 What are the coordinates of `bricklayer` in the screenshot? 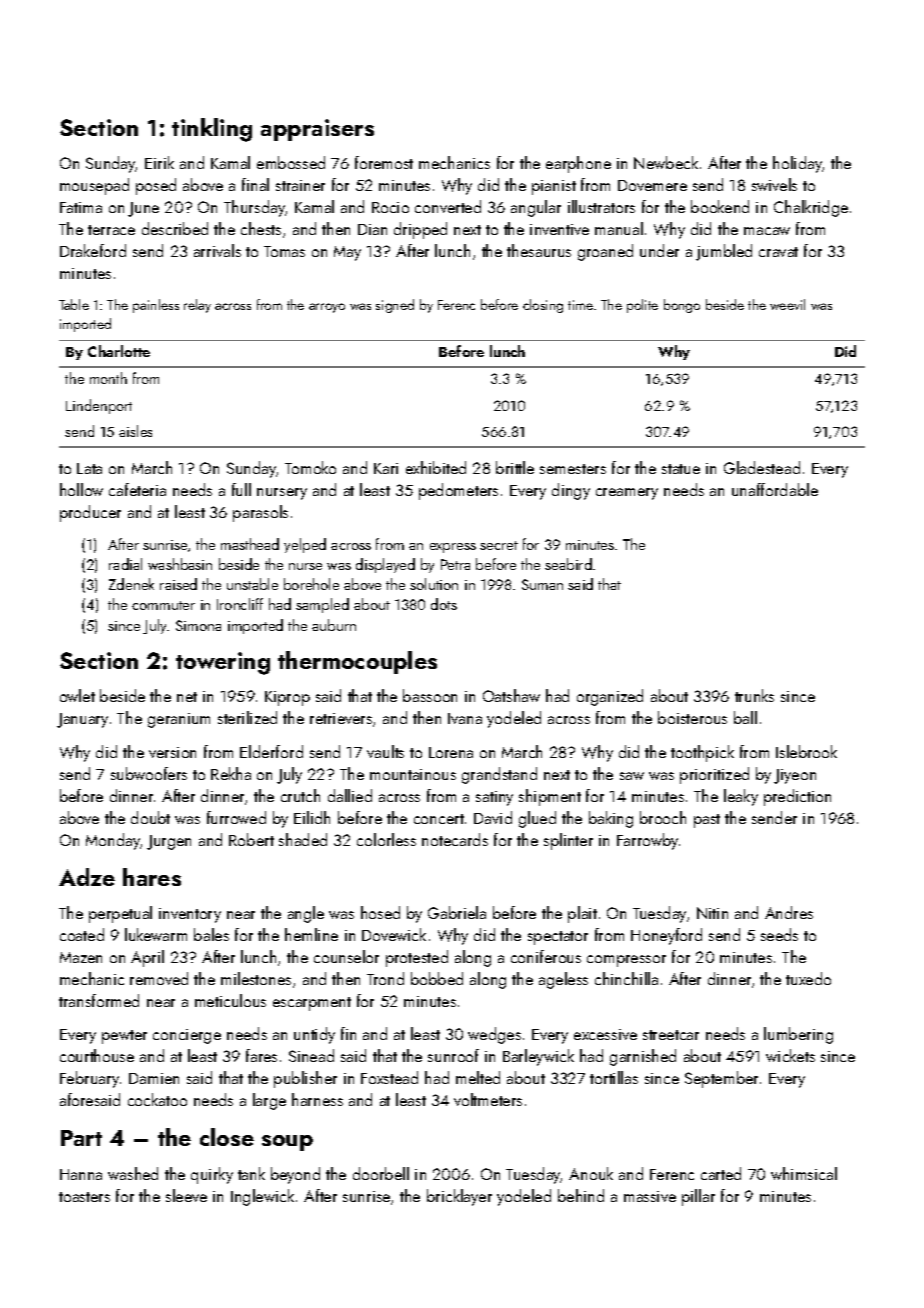 It's located at (459, 1197).
